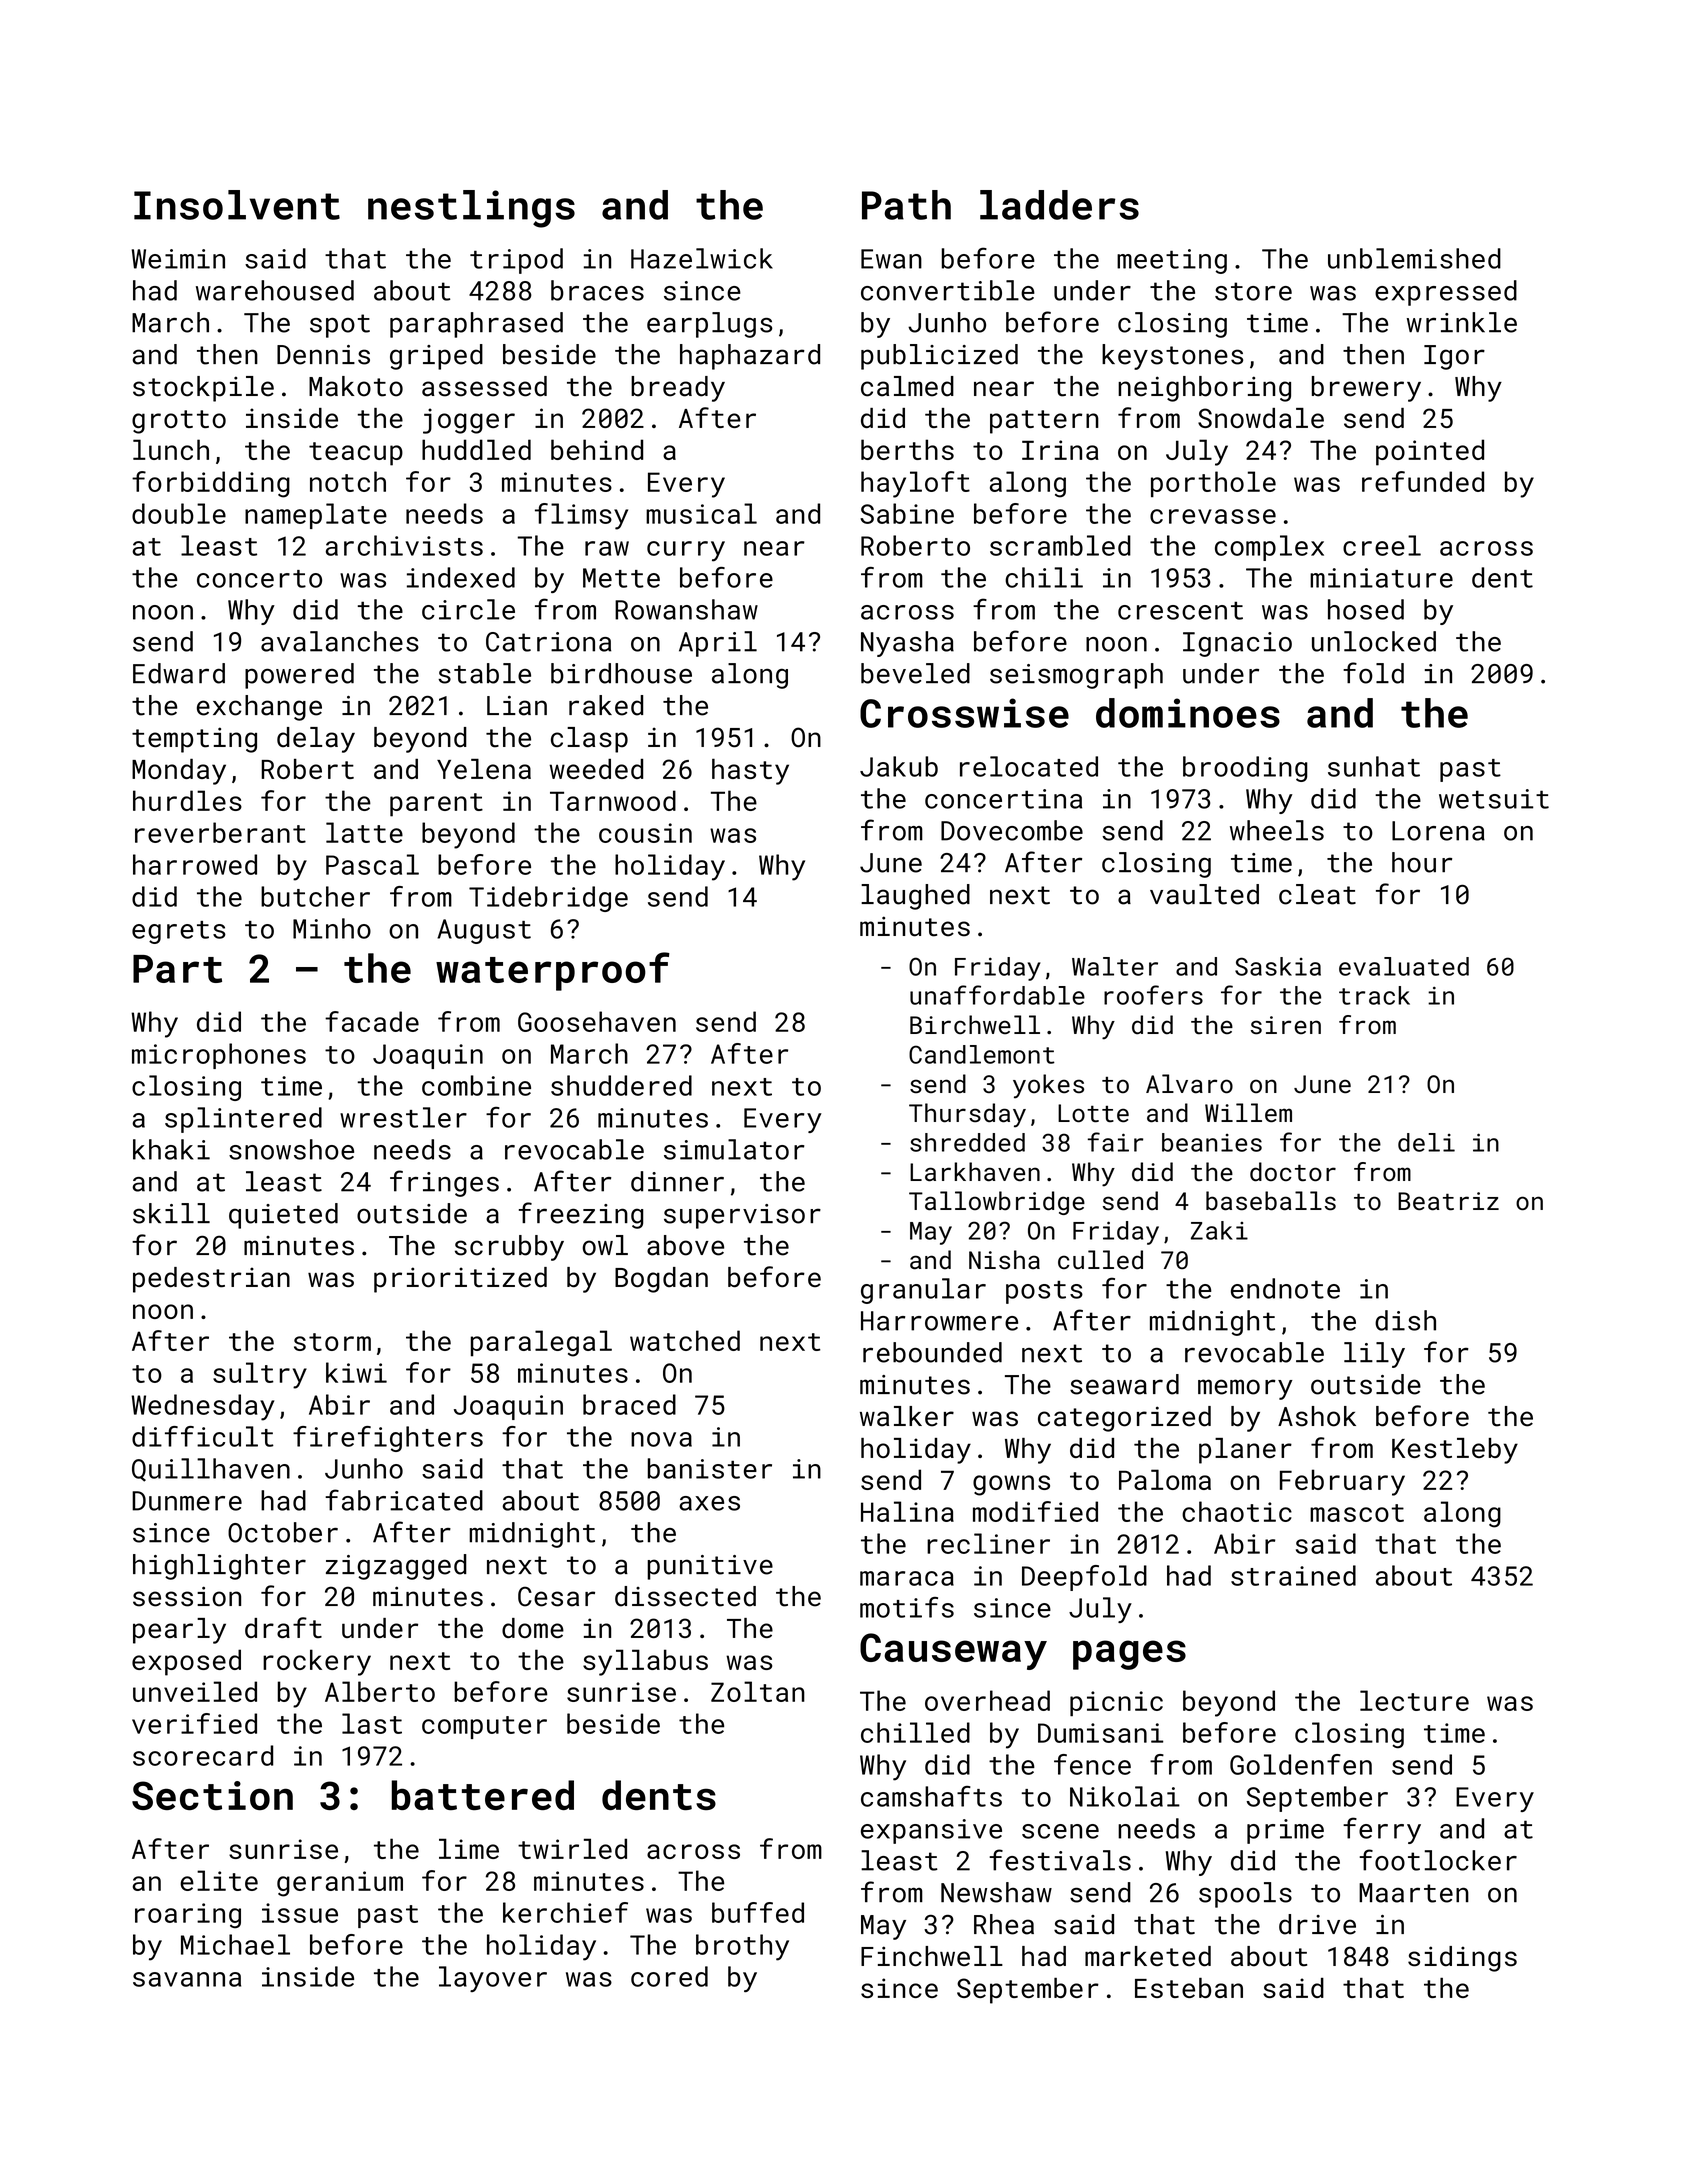  I want to click on hasty, so click(750, 771).
